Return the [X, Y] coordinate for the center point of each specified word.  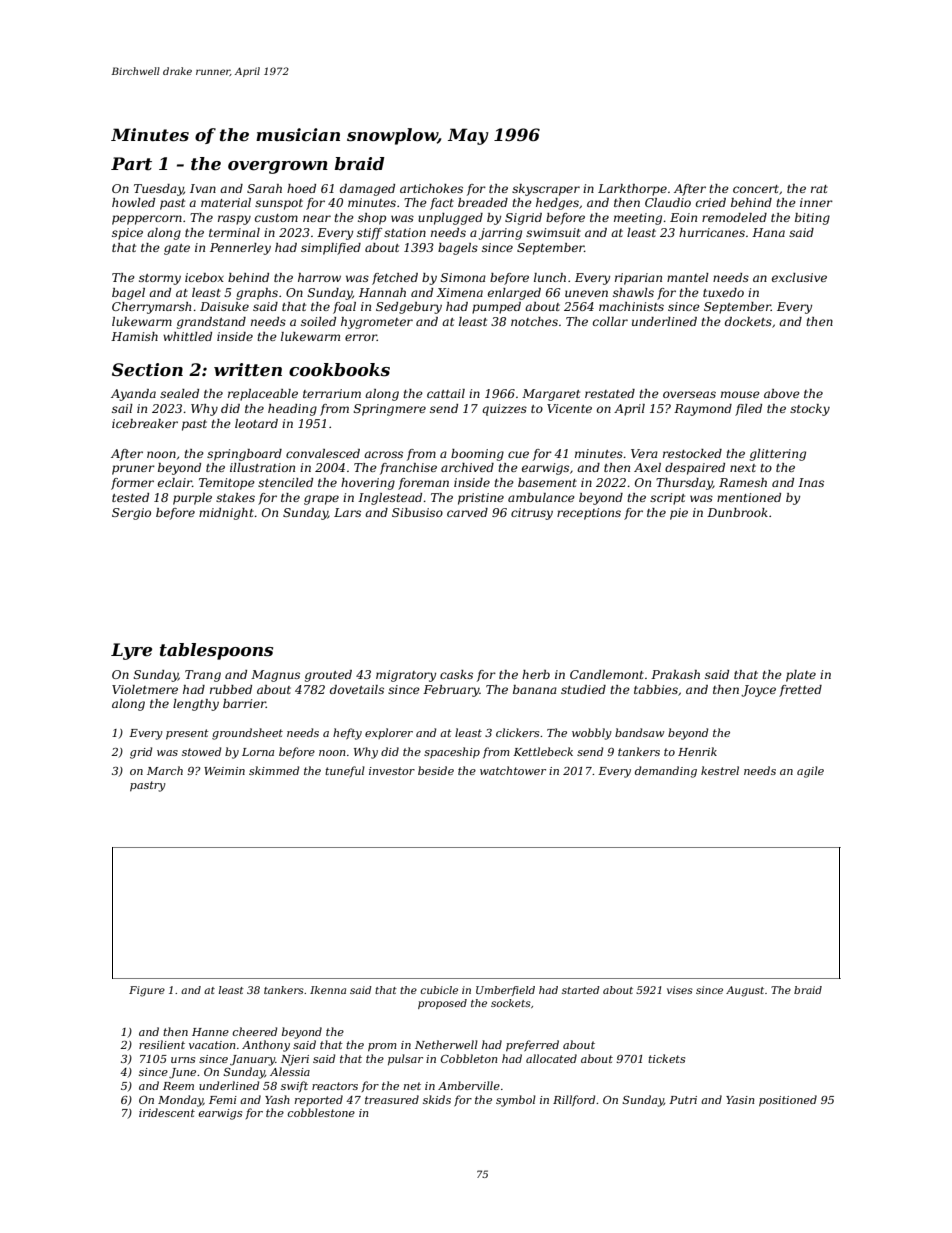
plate [801, 676]
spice [127, 234]
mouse [740, 394]
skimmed [274, 770]
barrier [244, 703]
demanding [666, 772]
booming [477, 455]
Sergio [131, 514]
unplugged [450, 219]
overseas [689, 394]
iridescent [167, 1112]
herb [536, 674]
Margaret [551, 395]
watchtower [513, 770]
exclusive [799, 277]
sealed [179, 393]
